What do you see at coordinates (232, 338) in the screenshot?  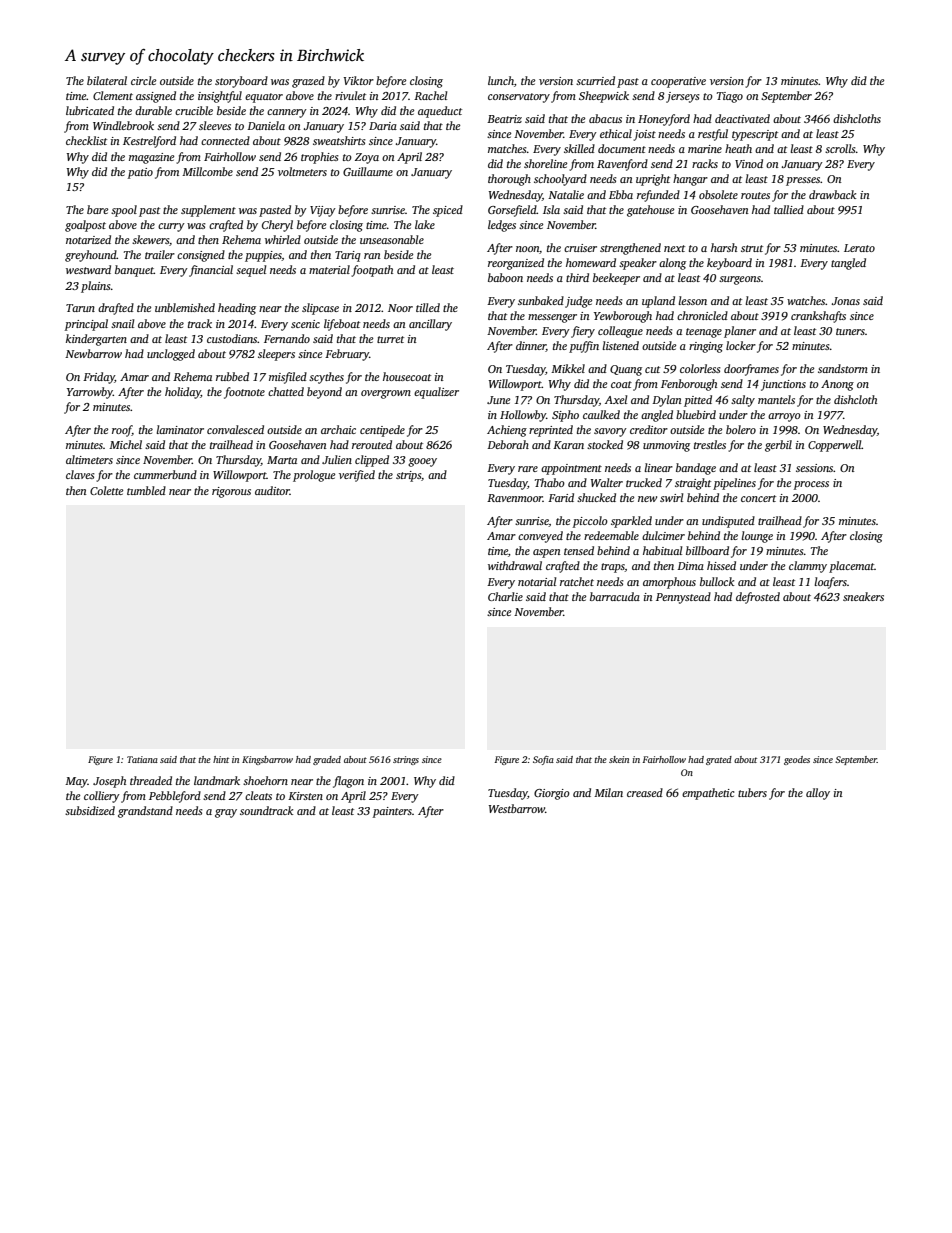 I see `custodians` at bounding box center [232, 338].
